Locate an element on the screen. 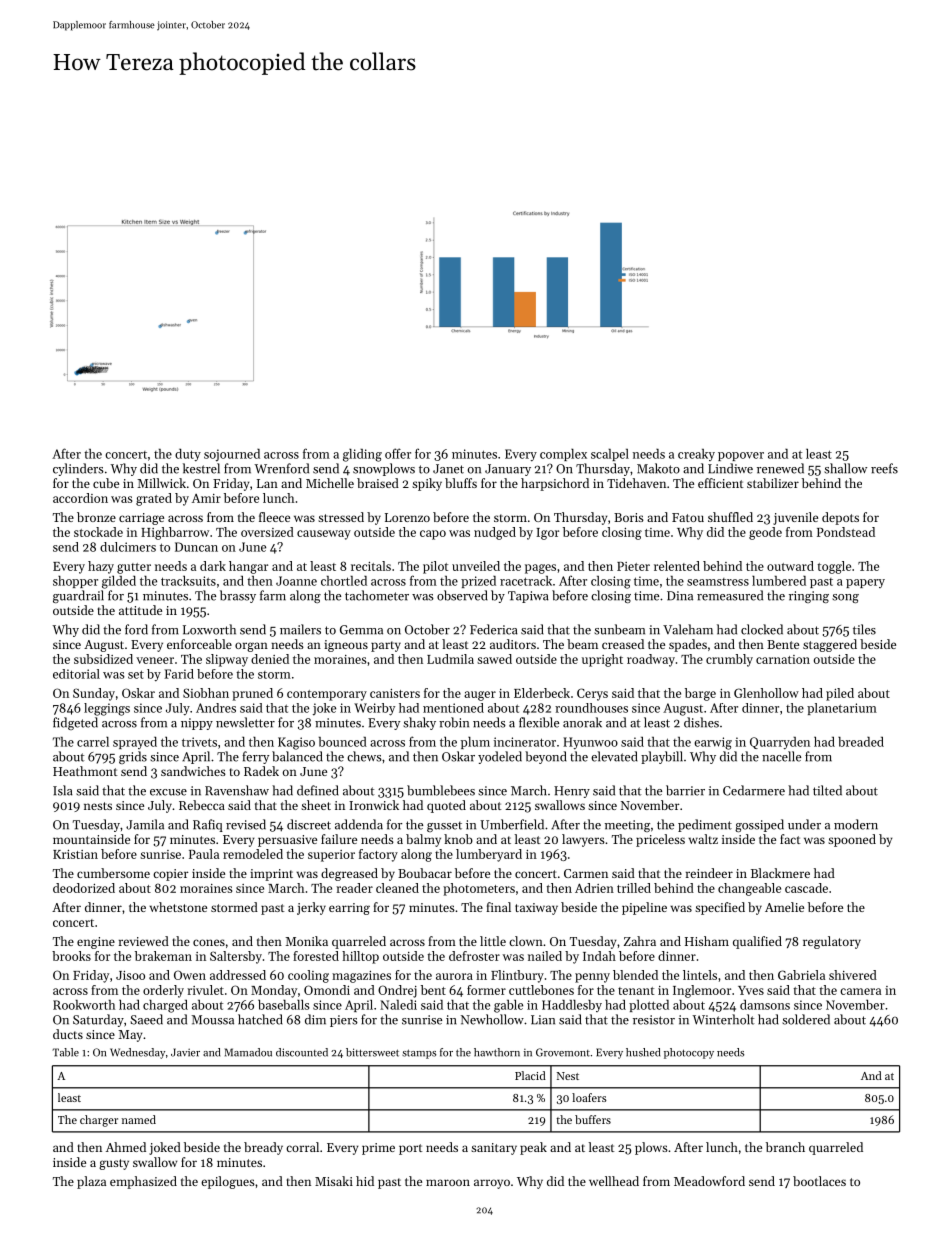  imprint is located at coordinates (271, 875).
